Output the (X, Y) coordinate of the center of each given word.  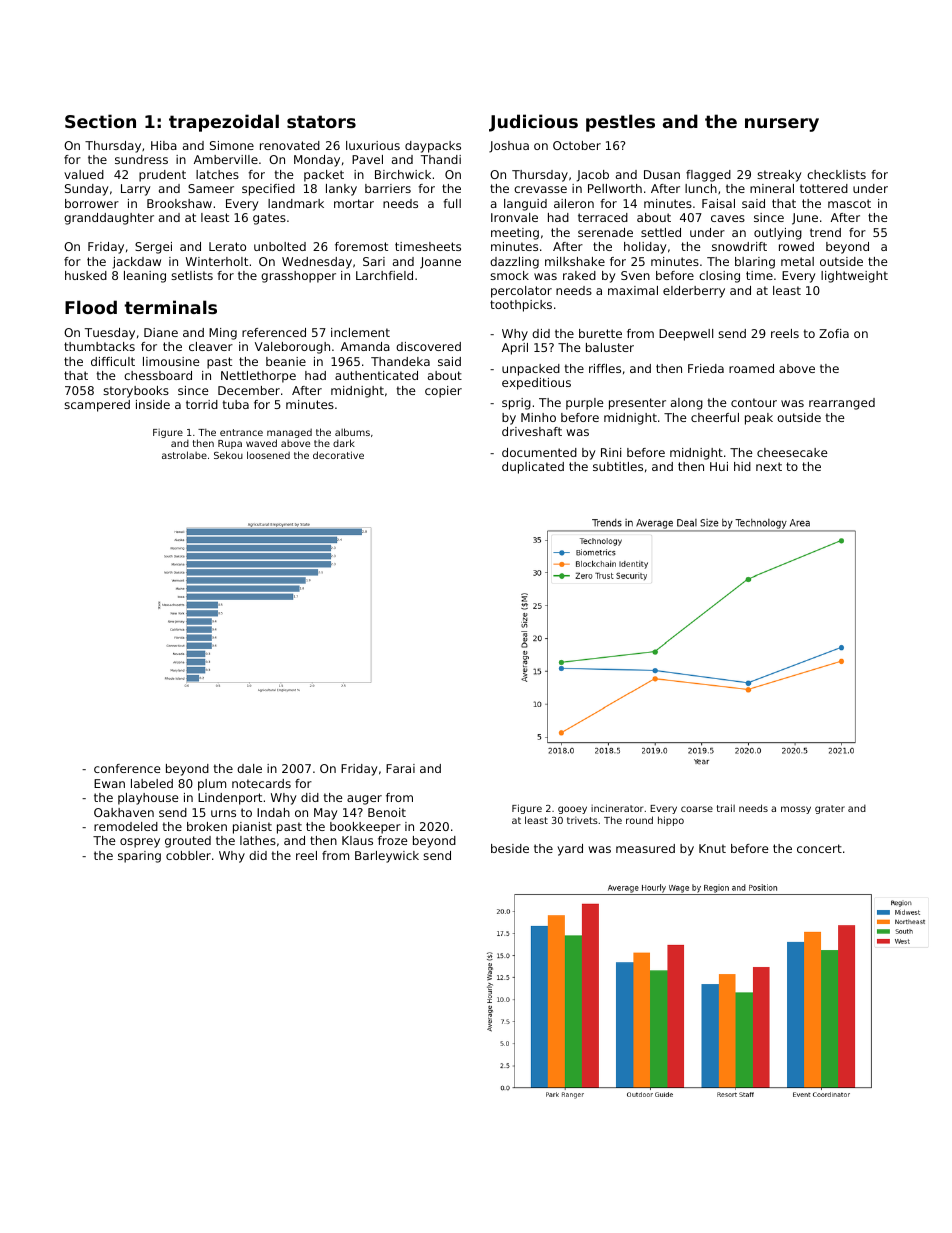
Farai (400, 768)
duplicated (533, 468)
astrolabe (184, 455)
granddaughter (109, 219)
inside (153, 404)
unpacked (531, 370)
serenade (605, 232)
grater (830, 809)
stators (321, 121)
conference (127, 768)
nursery (782, 125)
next (769, 466)
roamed (751, 368)
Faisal (718, 203)
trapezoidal (224, 123)
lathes (258, 840)
